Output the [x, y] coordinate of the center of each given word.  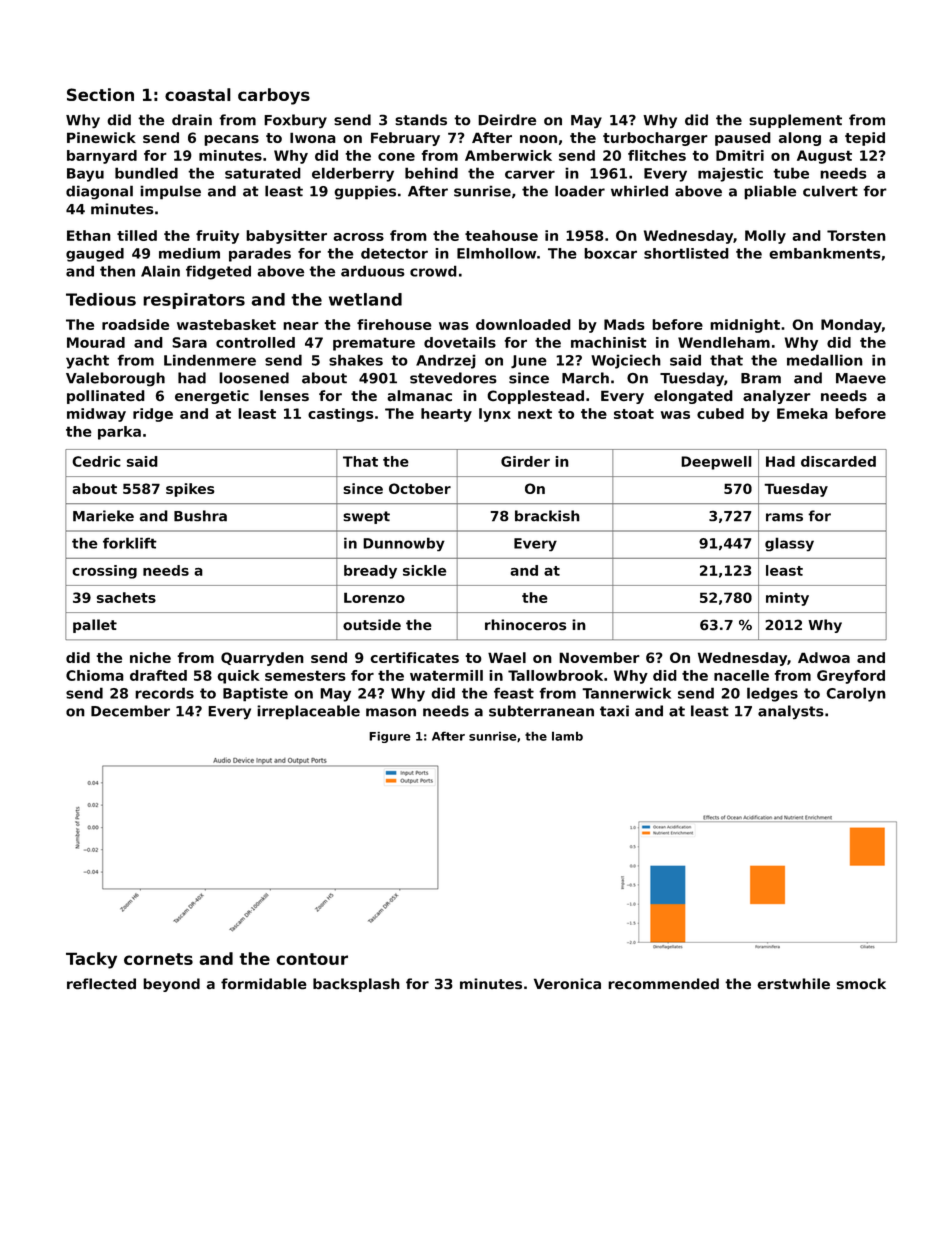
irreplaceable [308, 712]
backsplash [356, 985]
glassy [789, 544]
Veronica [567, 983]
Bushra [200, 516]
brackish [547, 516]
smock [861, 983]
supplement [795, 121]
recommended [663, 984]
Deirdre [507, 120]
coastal [198, 94]
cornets [158, 959]
